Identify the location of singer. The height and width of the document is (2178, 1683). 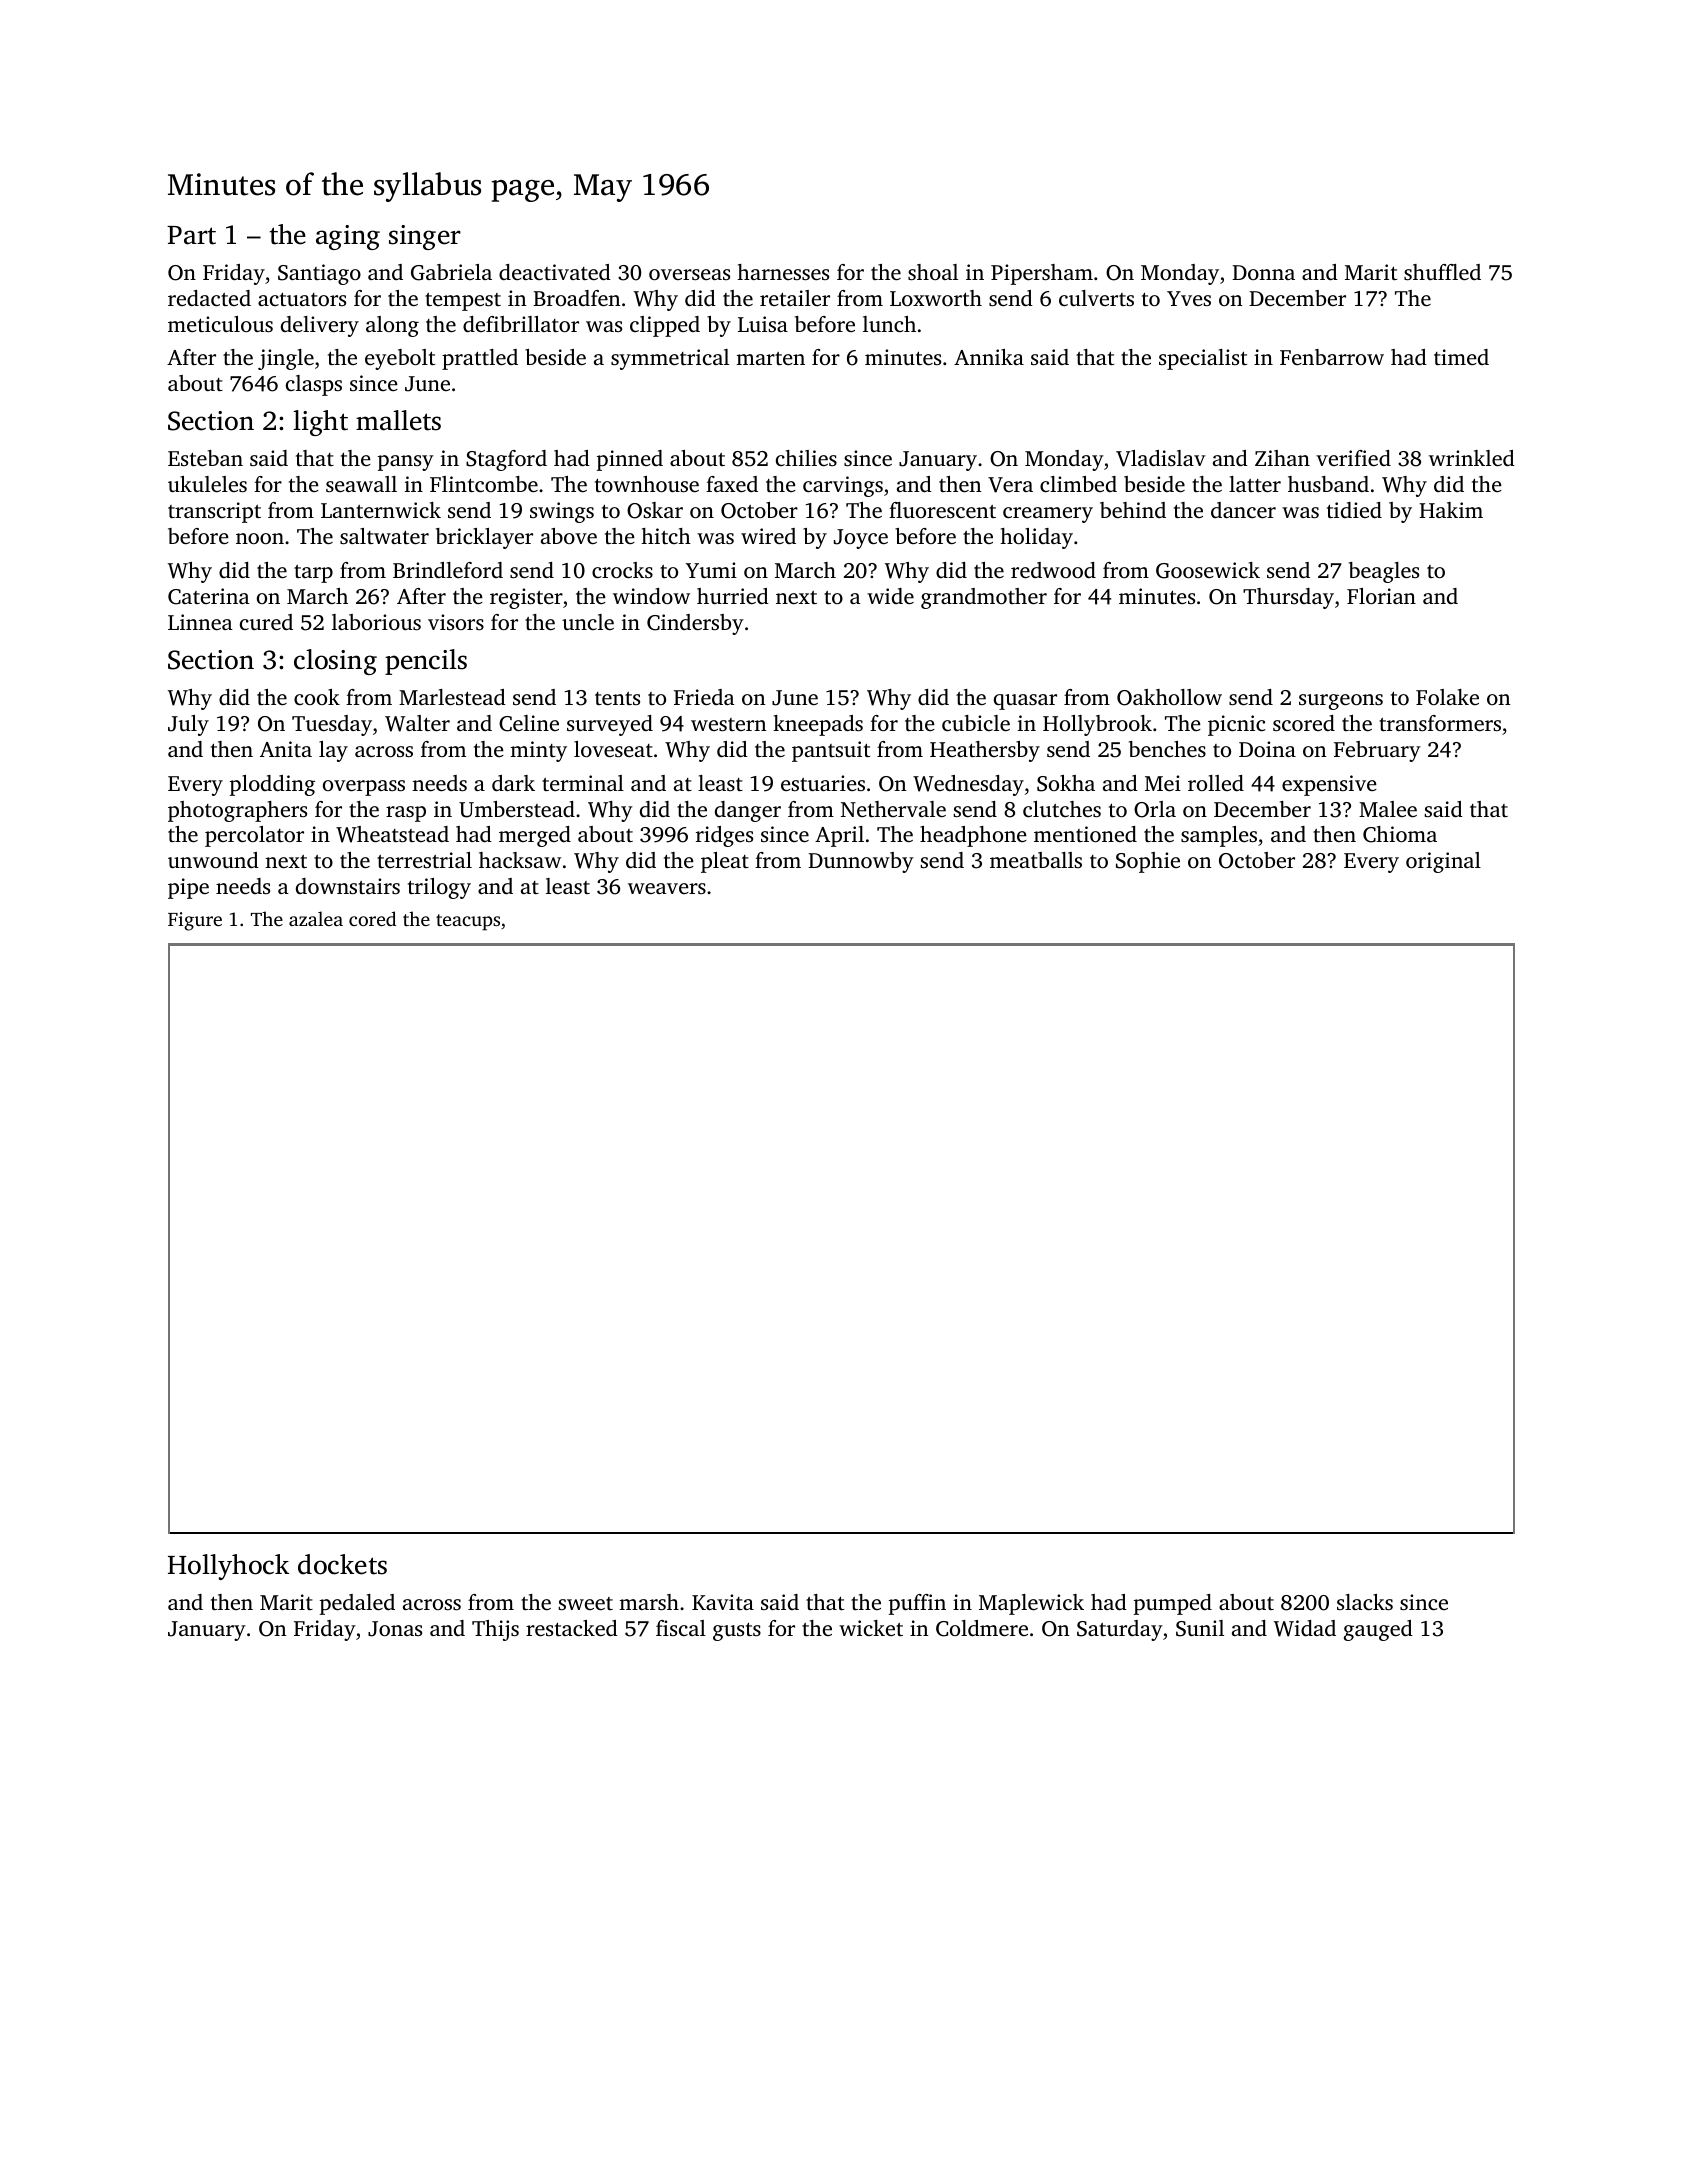
(425, 237).
